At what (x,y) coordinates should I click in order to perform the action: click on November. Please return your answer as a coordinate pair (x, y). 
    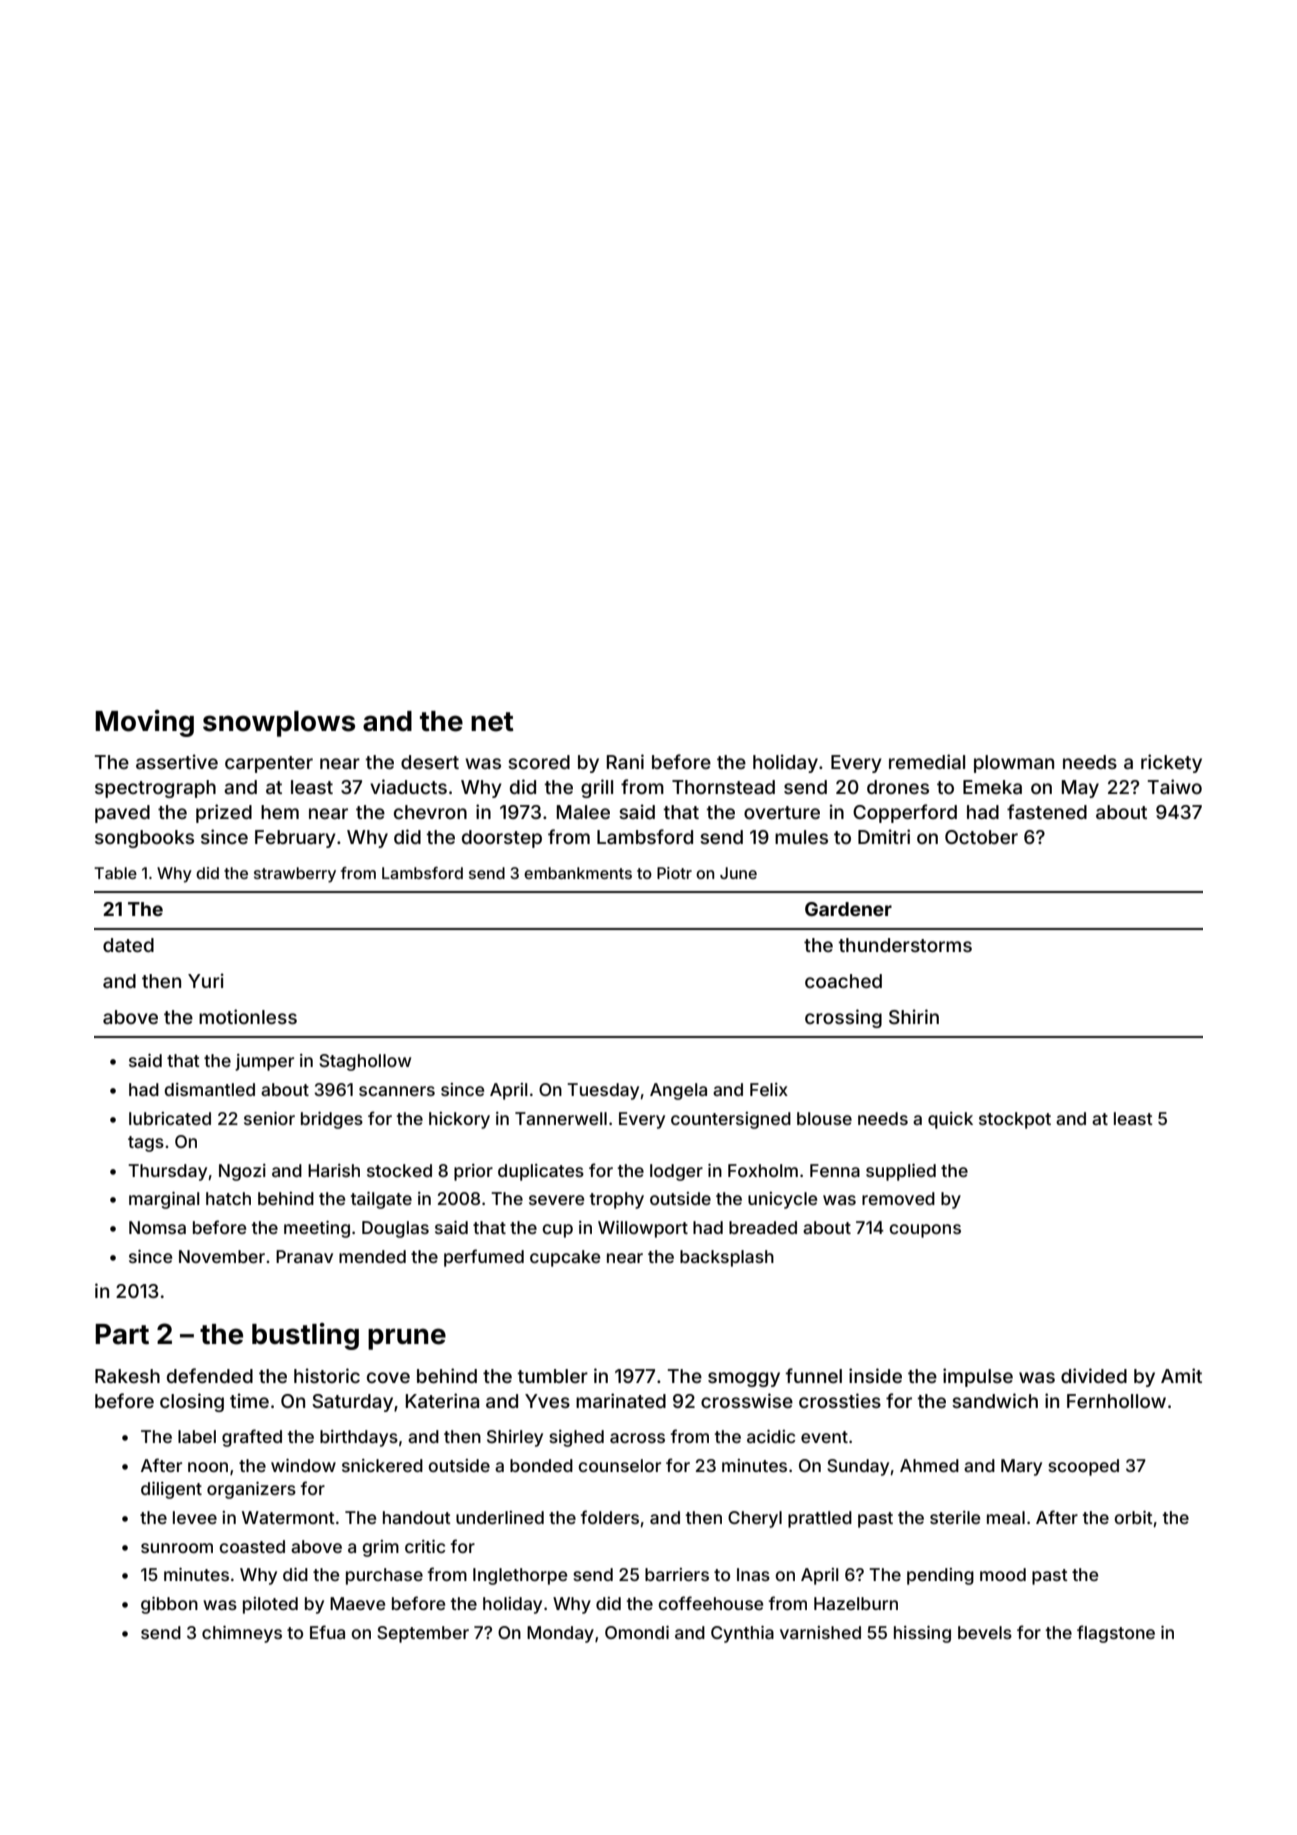
    Looking at the image, I should click on (222, 1256).
